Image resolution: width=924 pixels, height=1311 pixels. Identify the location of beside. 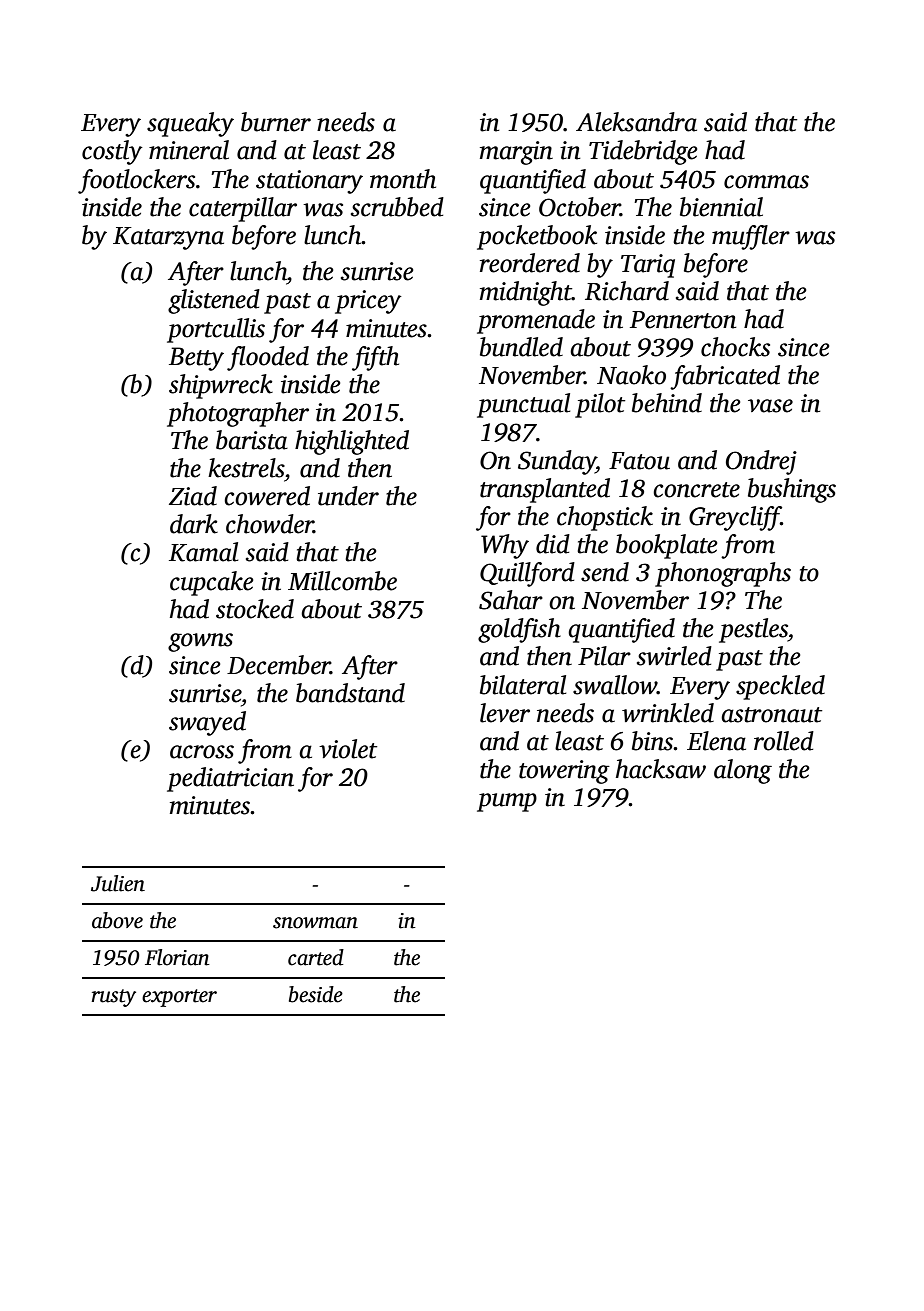
(316, 994).
